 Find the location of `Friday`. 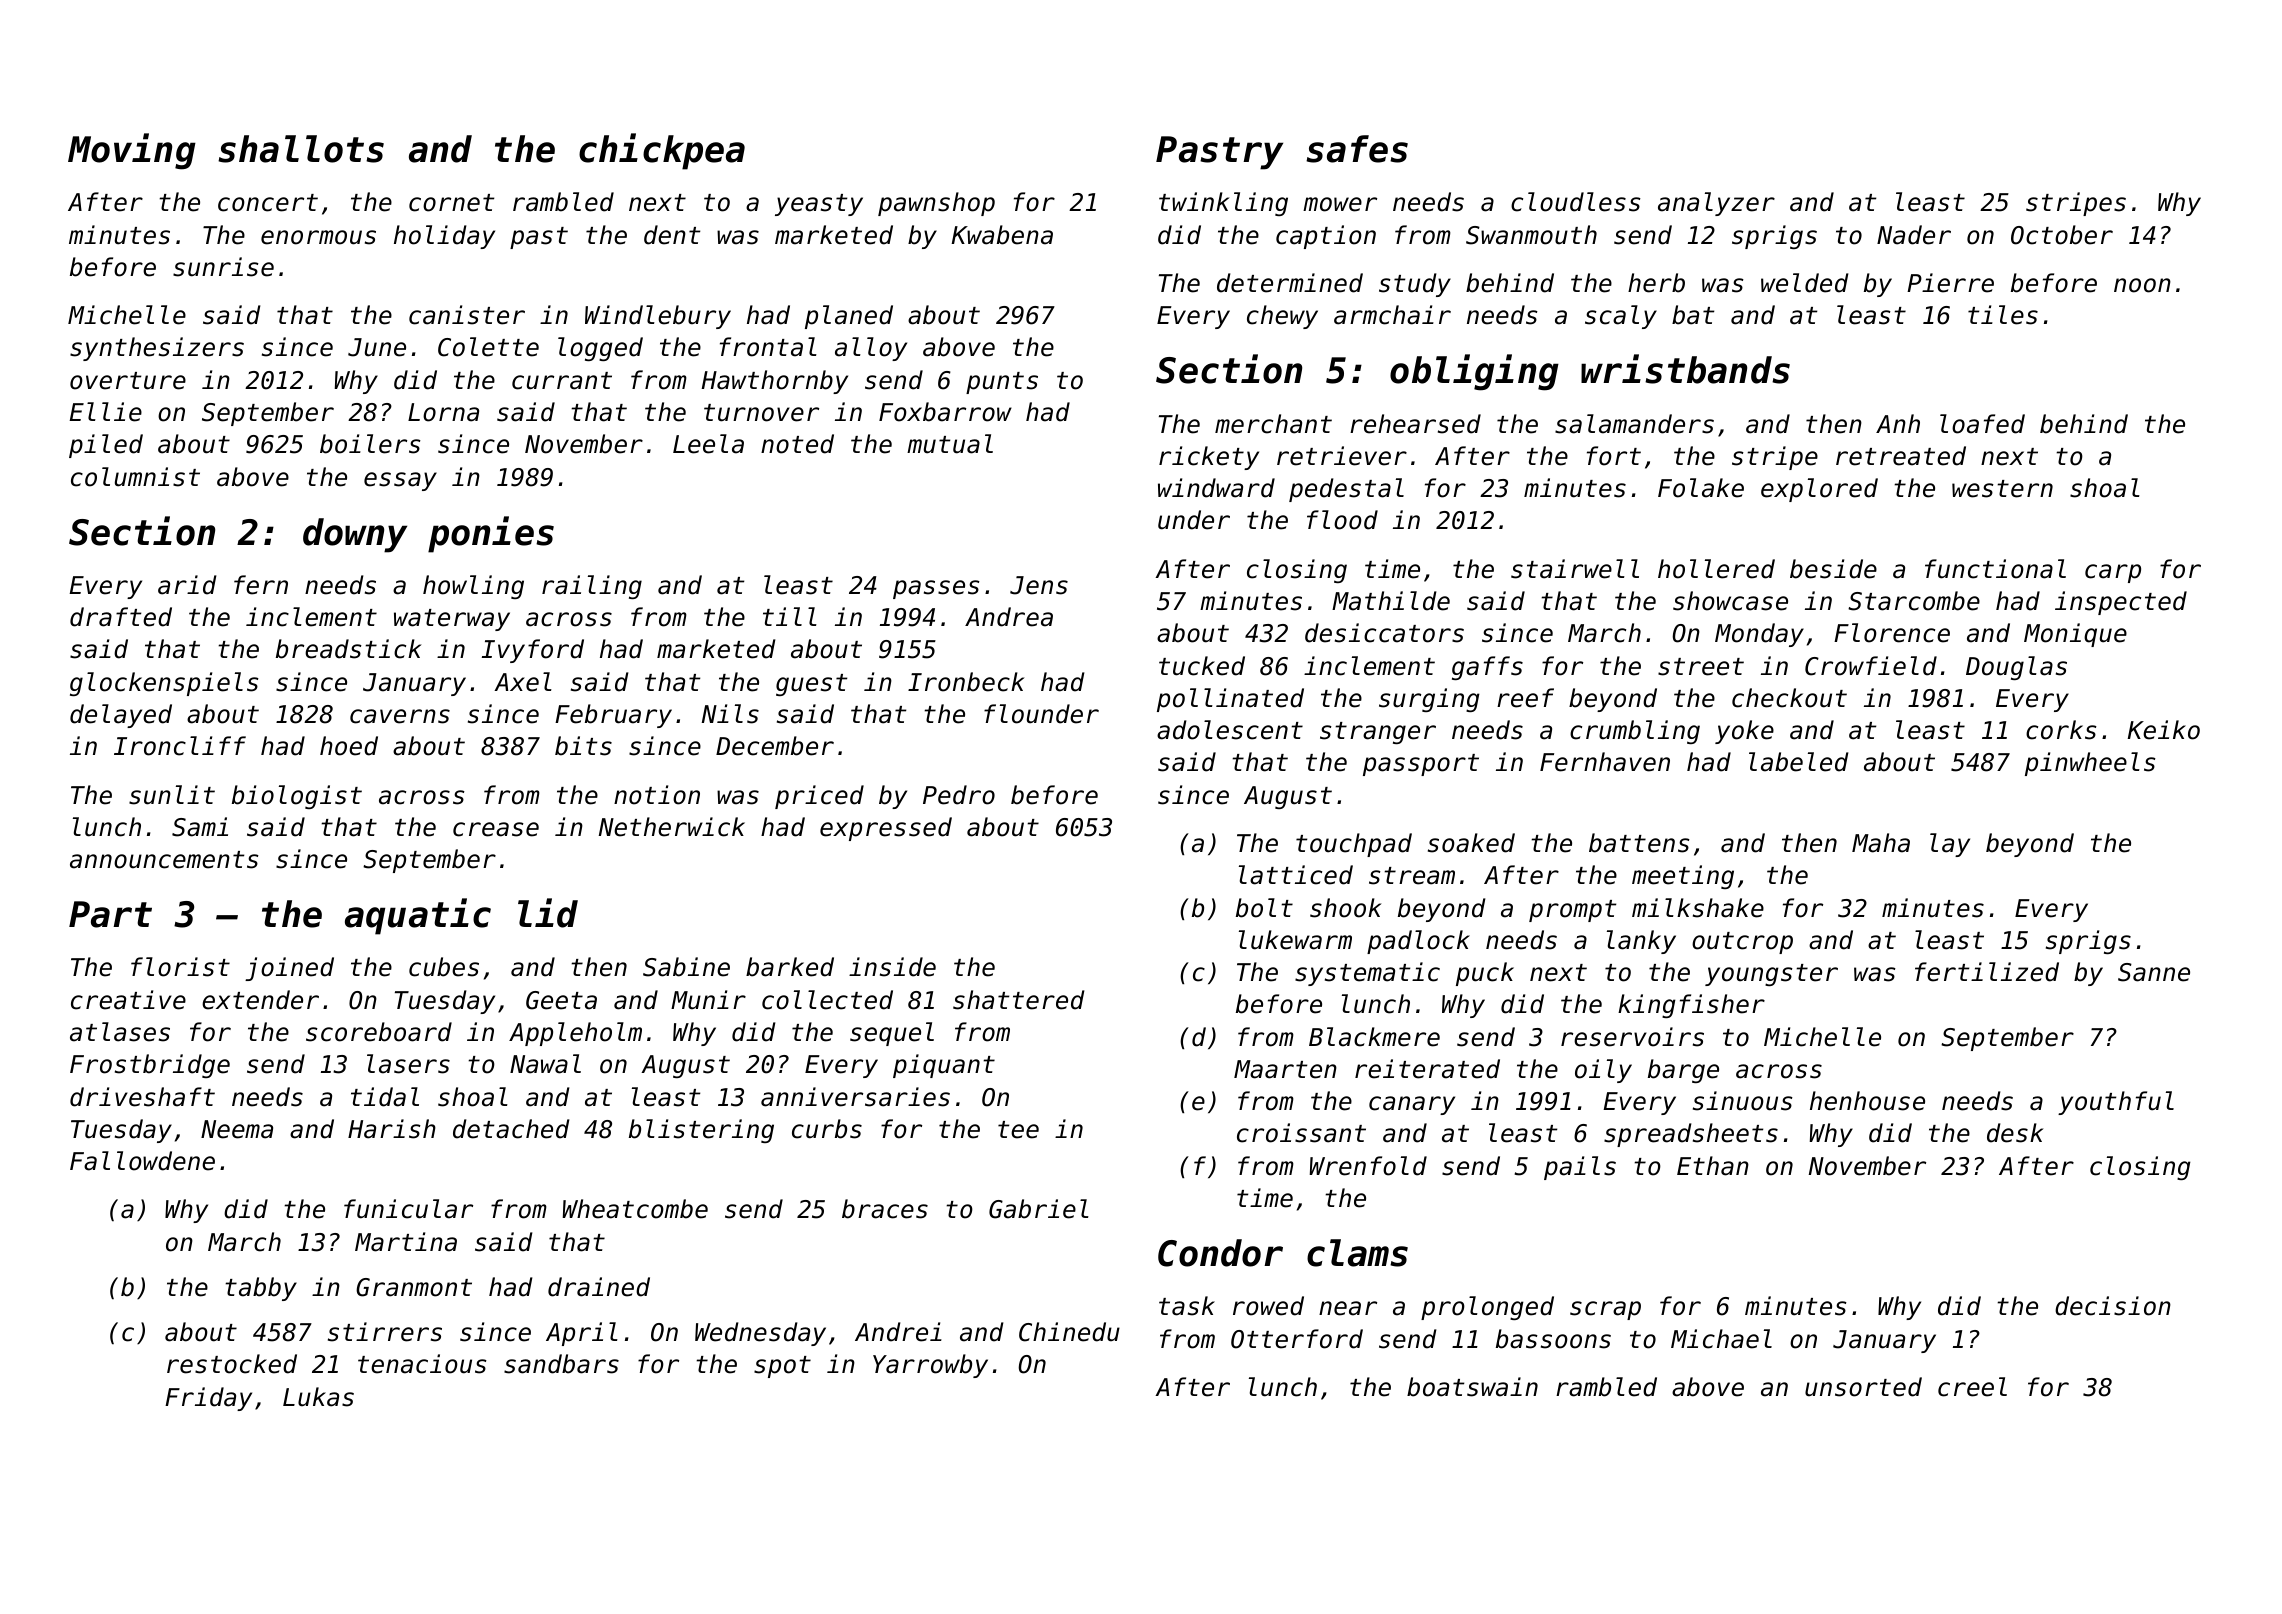

Friday is located at coordinates (208, 1399).
